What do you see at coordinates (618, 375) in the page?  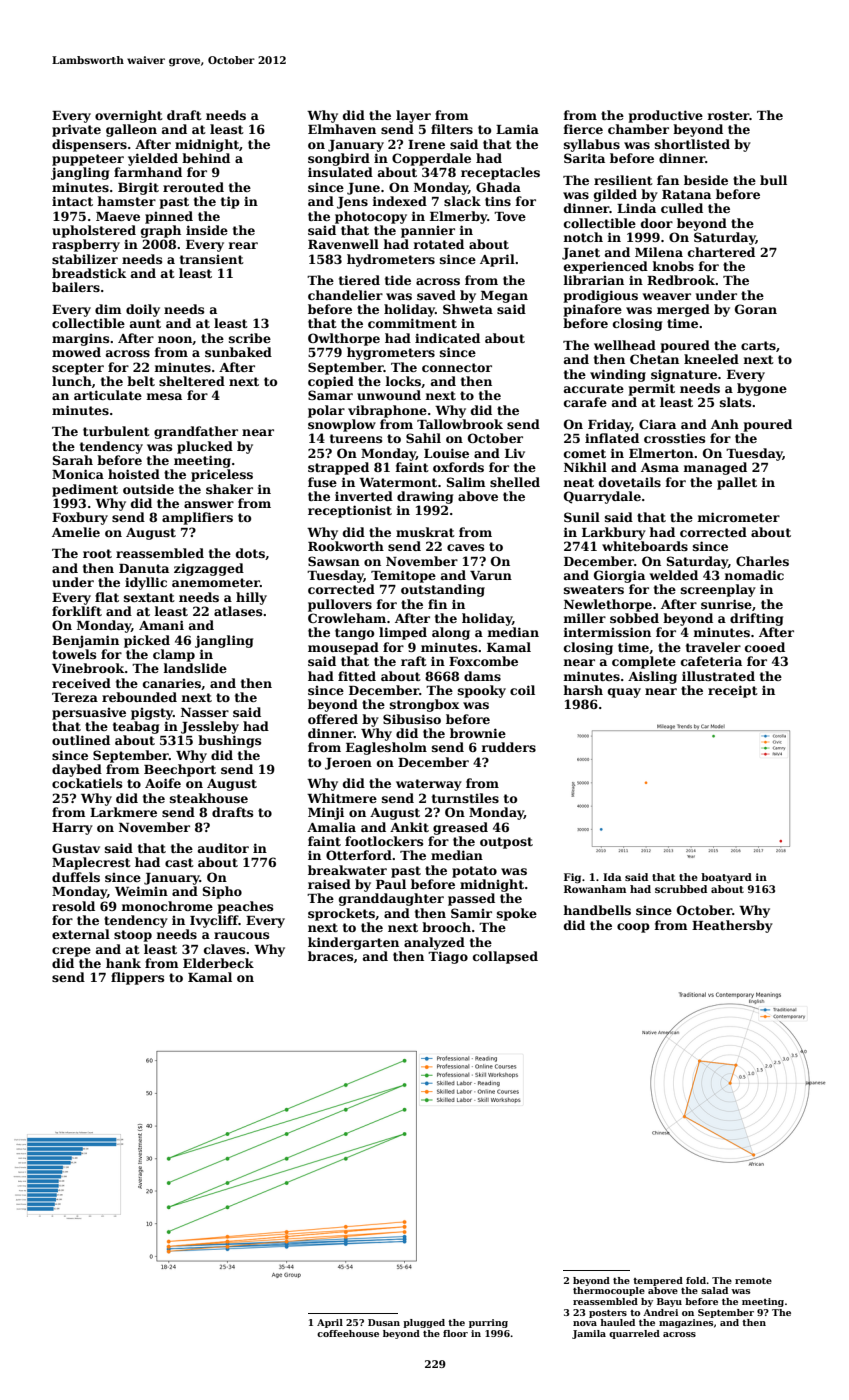 I see `winding` at bounding box center [618, 375].
